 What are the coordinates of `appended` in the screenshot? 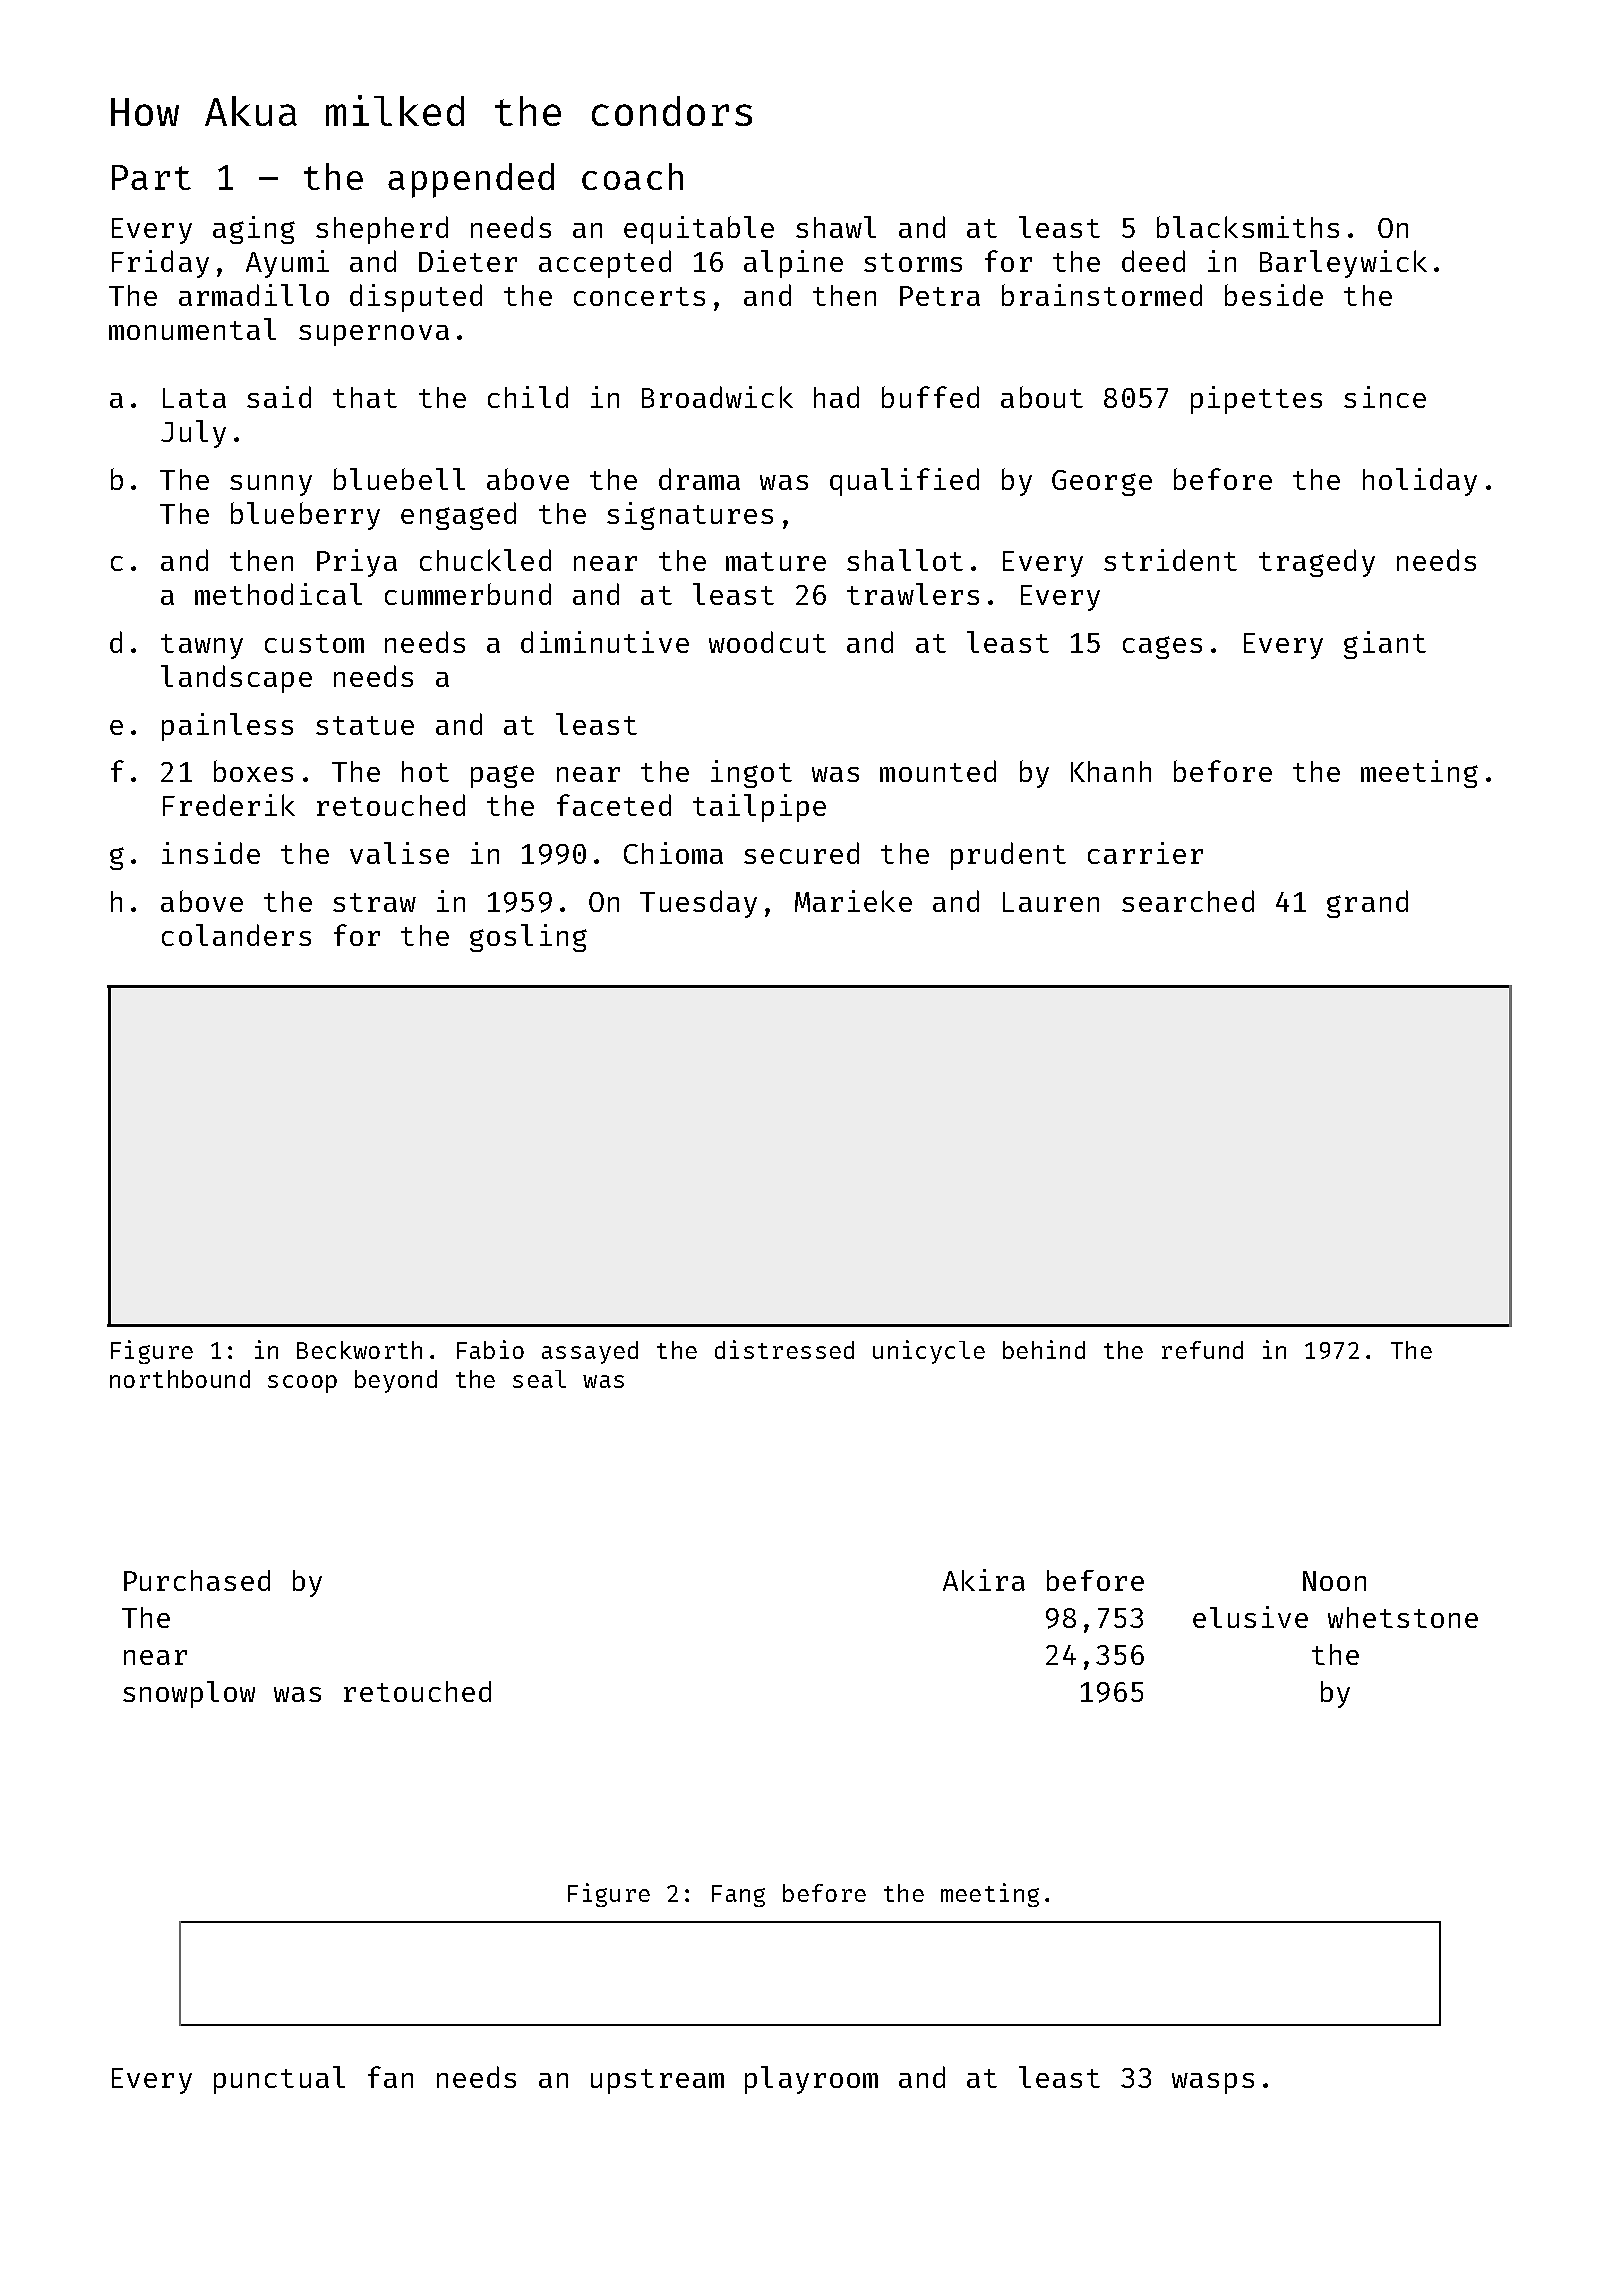 It's located at (471, 180).
